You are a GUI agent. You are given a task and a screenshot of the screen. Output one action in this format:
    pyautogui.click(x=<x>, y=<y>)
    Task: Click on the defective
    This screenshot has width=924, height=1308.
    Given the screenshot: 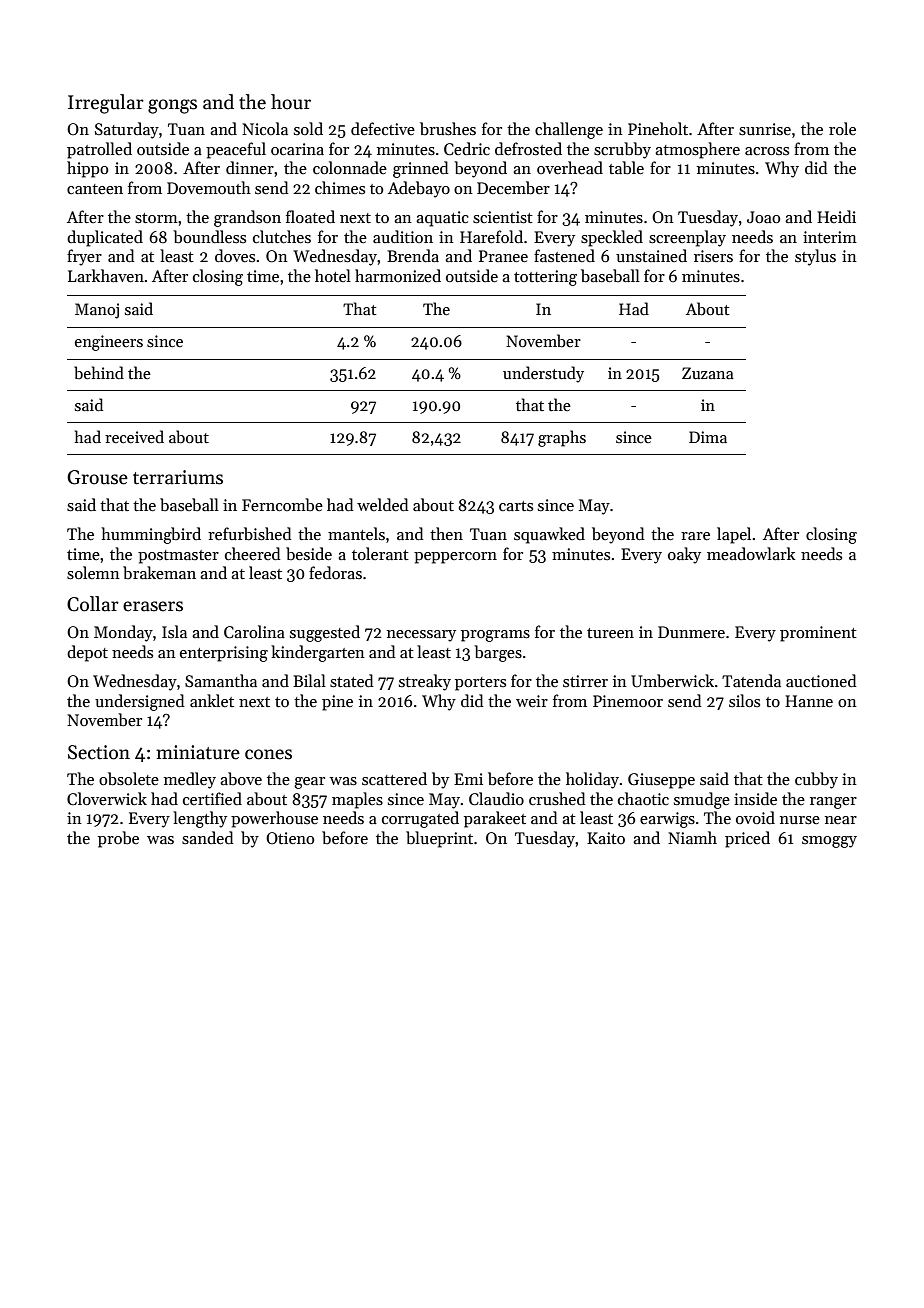 What is the action you would take?
    pyautogui.click(x=383, y=128)
